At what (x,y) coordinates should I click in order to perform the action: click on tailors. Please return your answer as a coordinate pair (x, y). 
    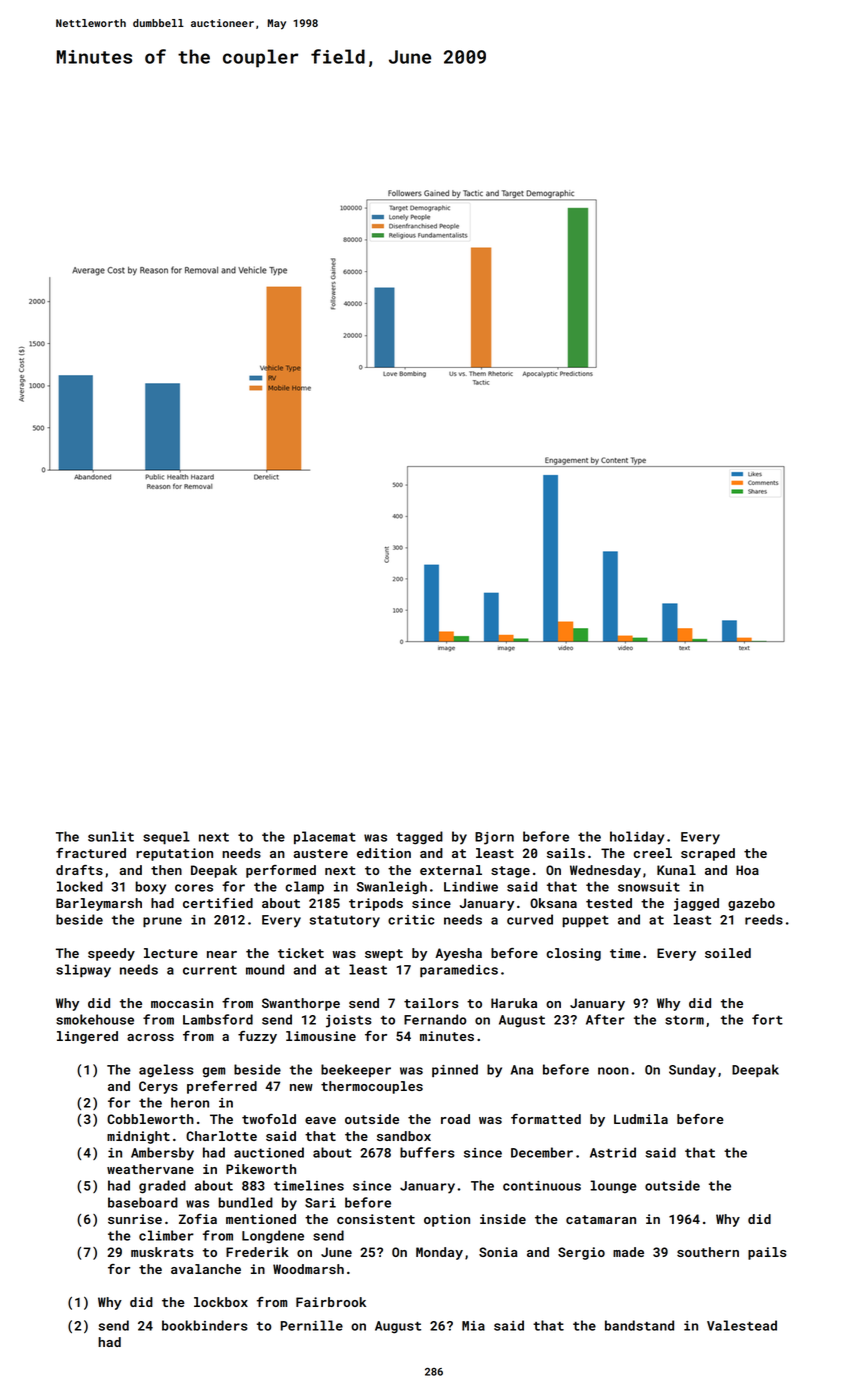
    Looking at the image, I should click on (431, 1003).
